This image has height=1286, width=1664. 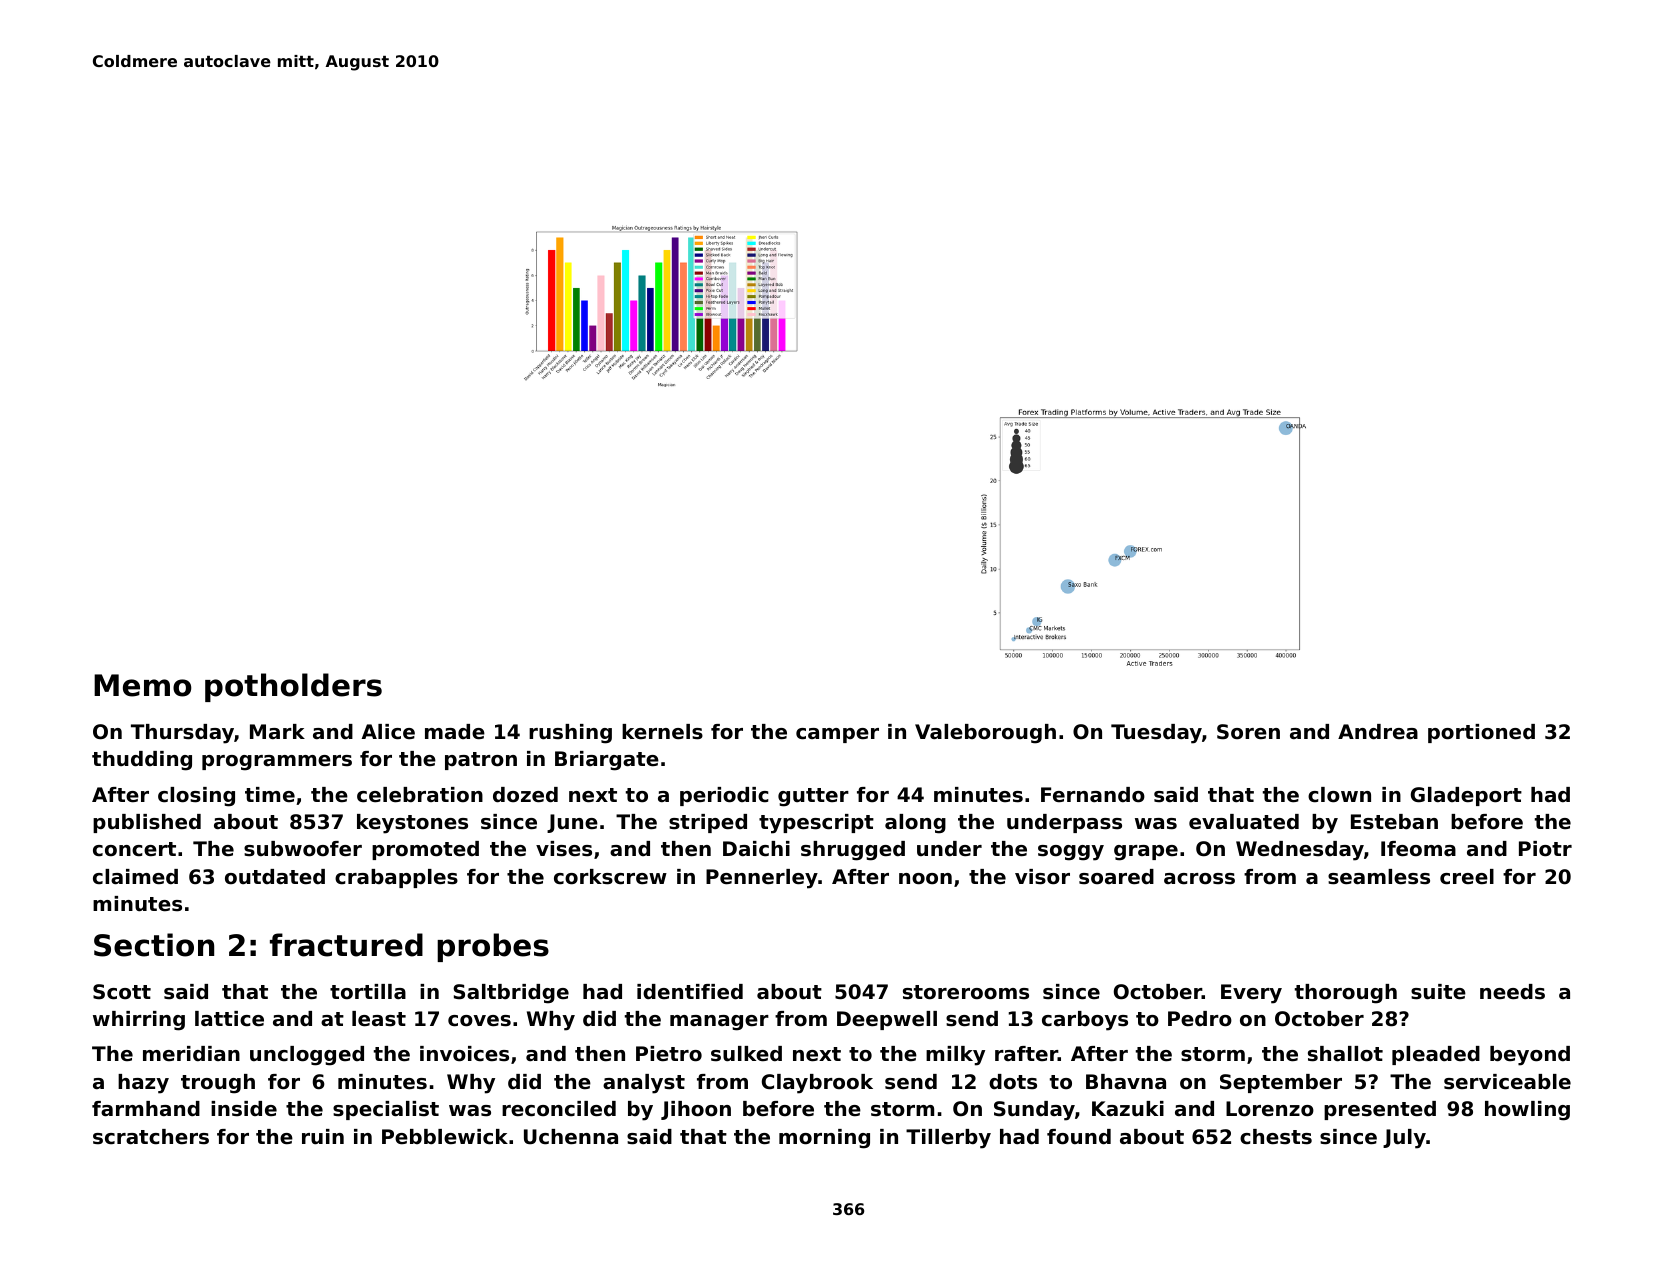 What do you see at coordinates (445, 1137) in the image?
I see `Pebblewick` at bounding box center [445, 1137].
